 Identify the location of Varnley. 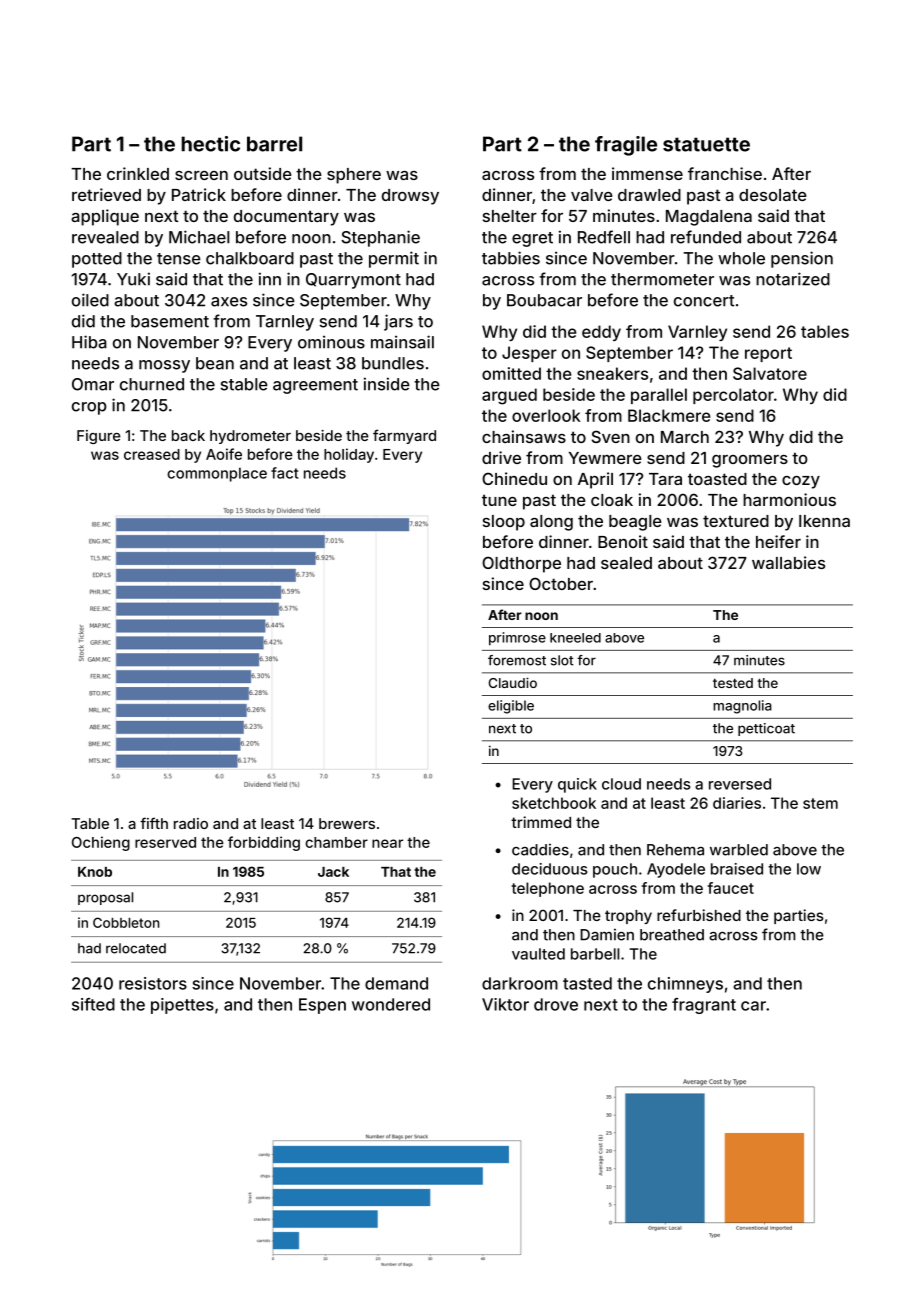
(697, 333).
